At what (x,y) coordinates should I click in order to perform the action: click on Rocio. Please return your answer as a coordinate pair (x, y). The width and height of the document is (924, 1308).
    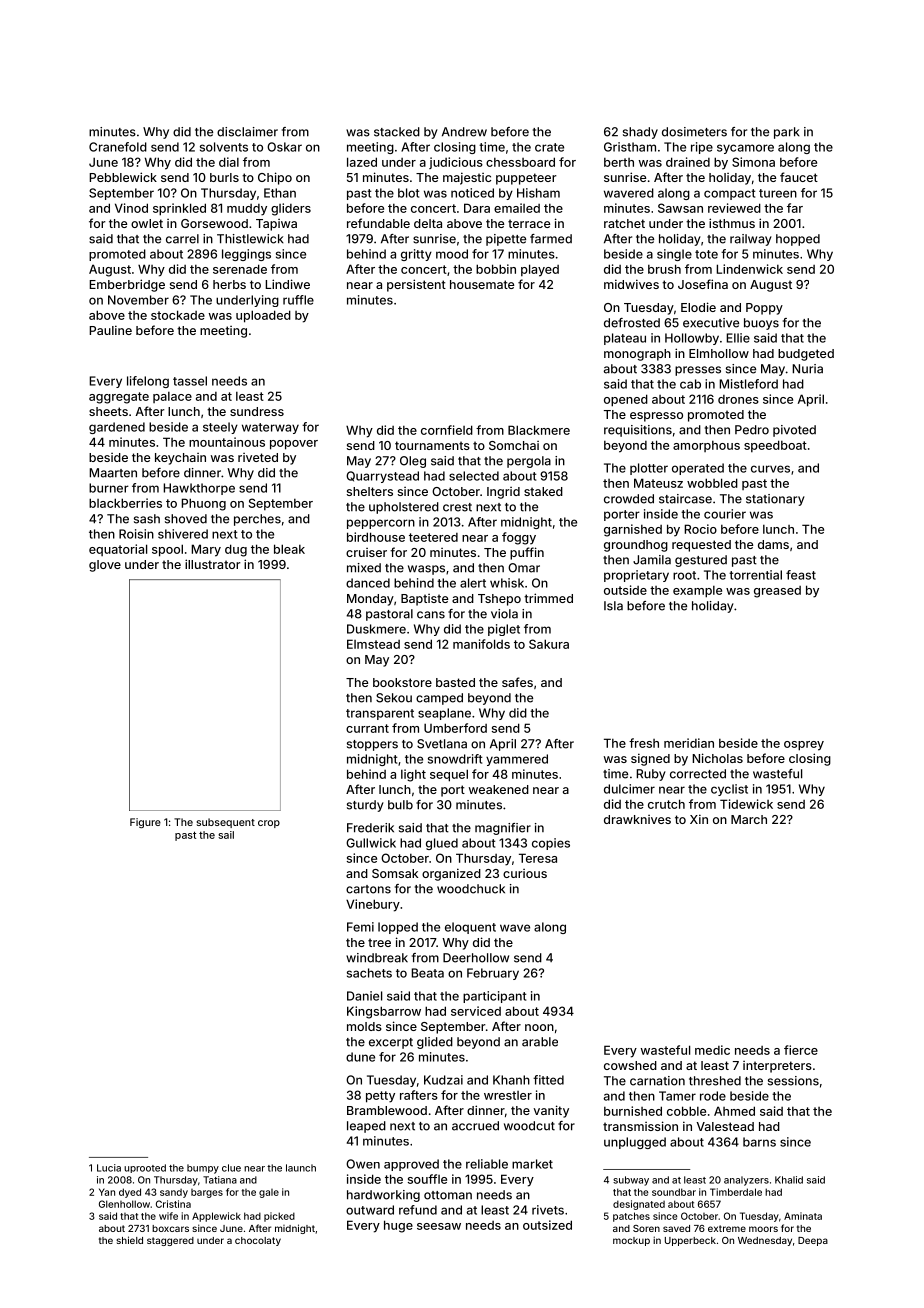
    Looking at the image, I should click on (700, 529).
